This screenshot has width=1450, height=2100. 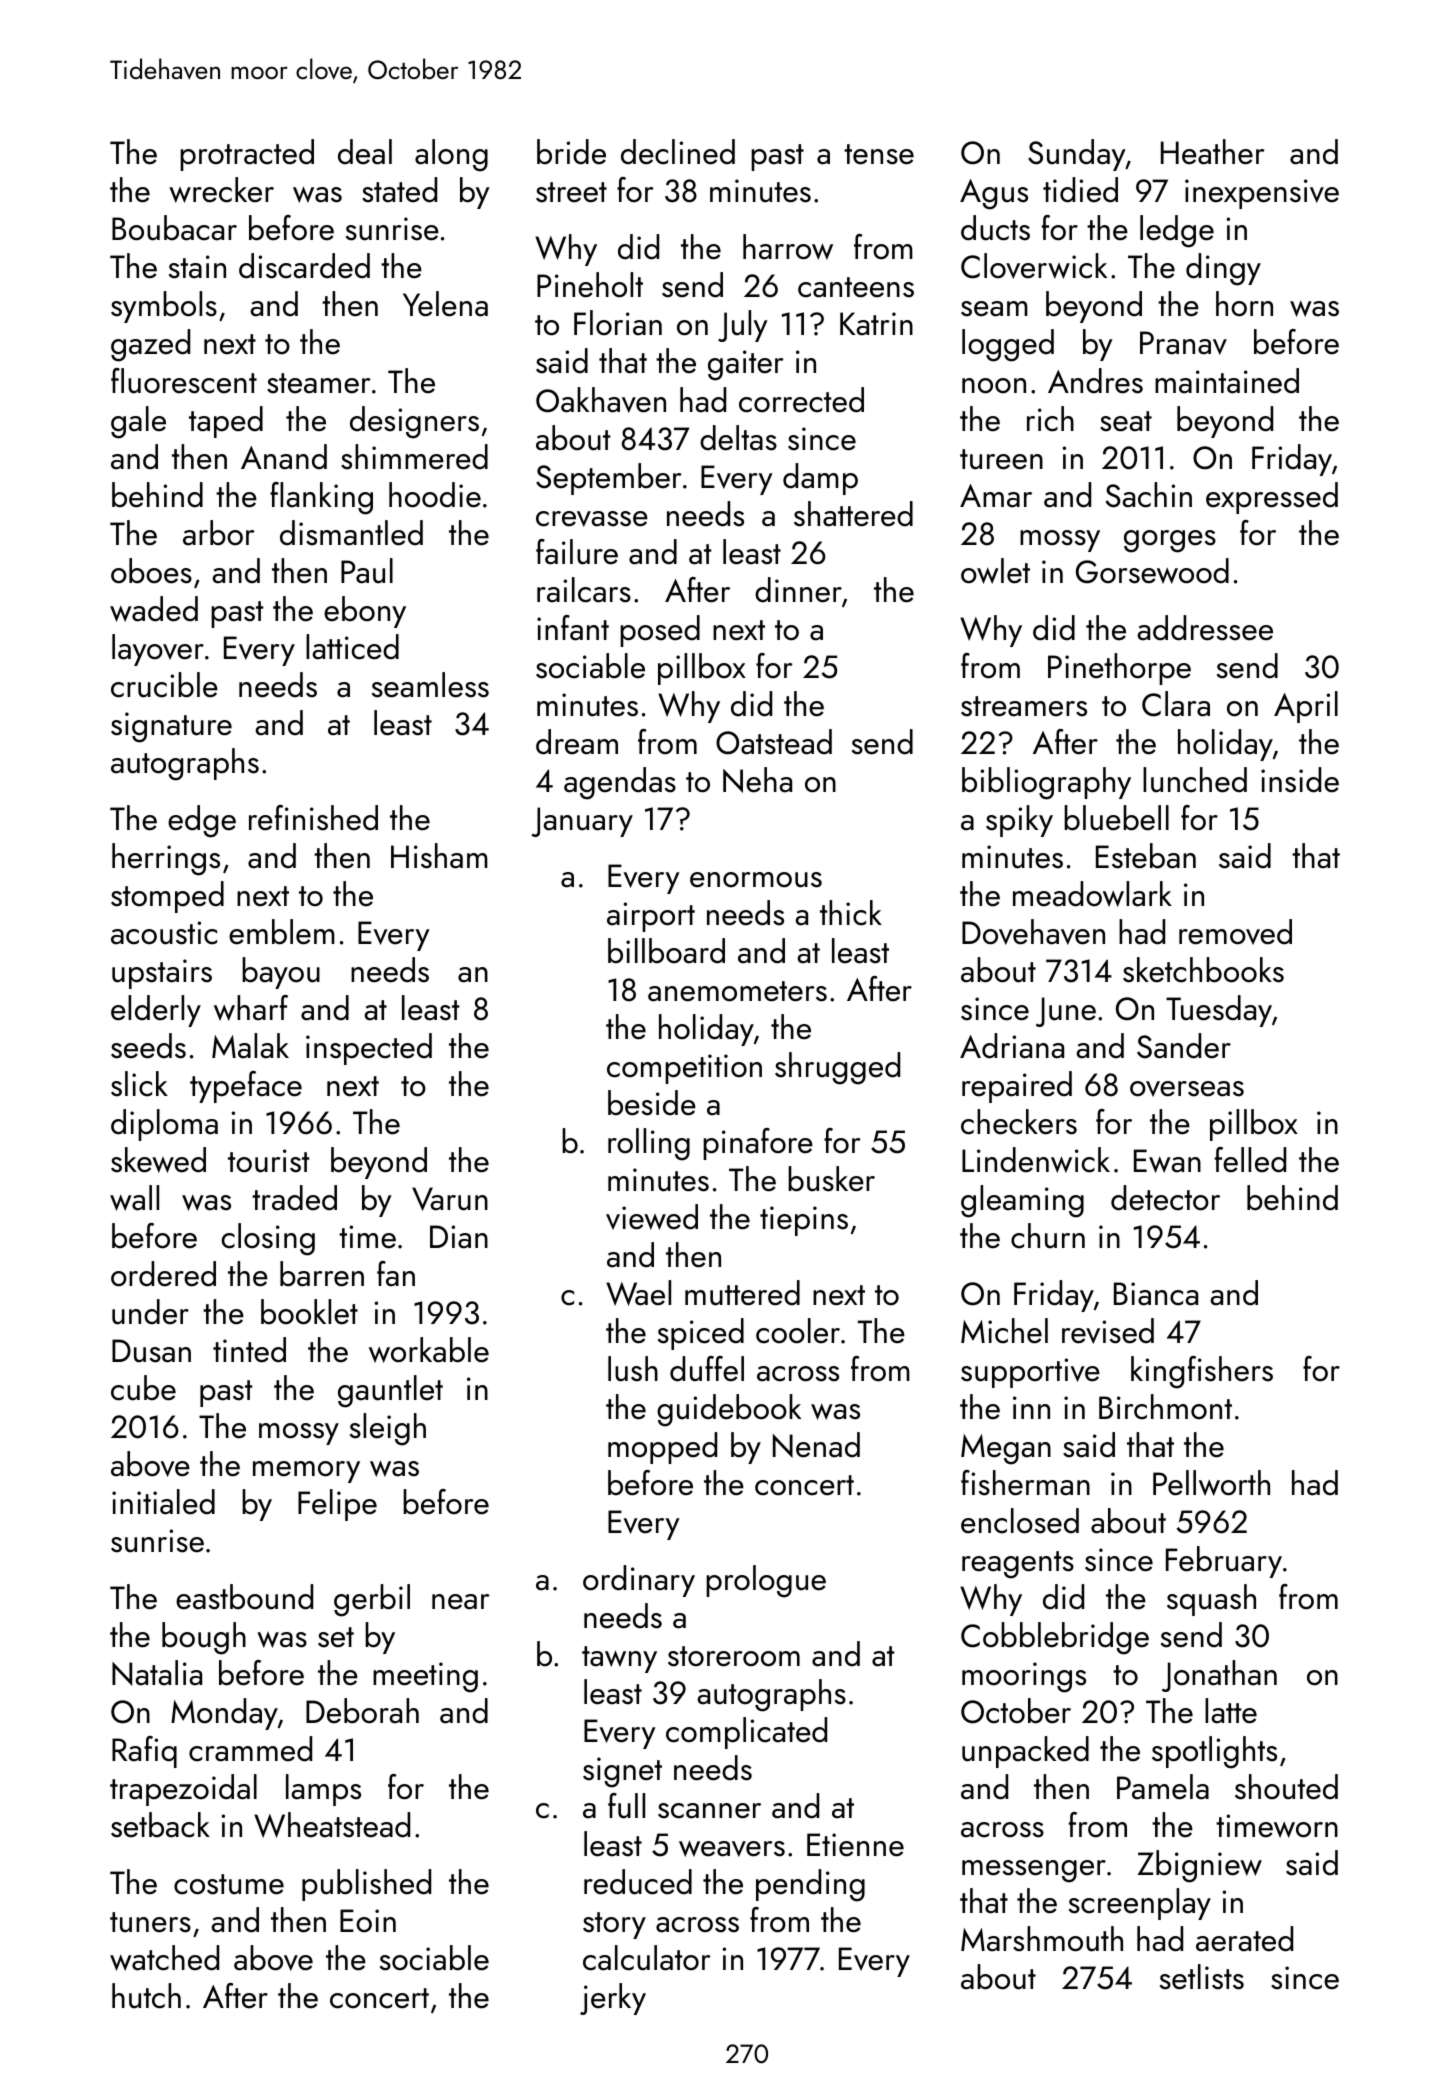 What do you see at coordinates (757, 780) in the screenshot?
I see `Neha` at bounding box center [757, 780].
